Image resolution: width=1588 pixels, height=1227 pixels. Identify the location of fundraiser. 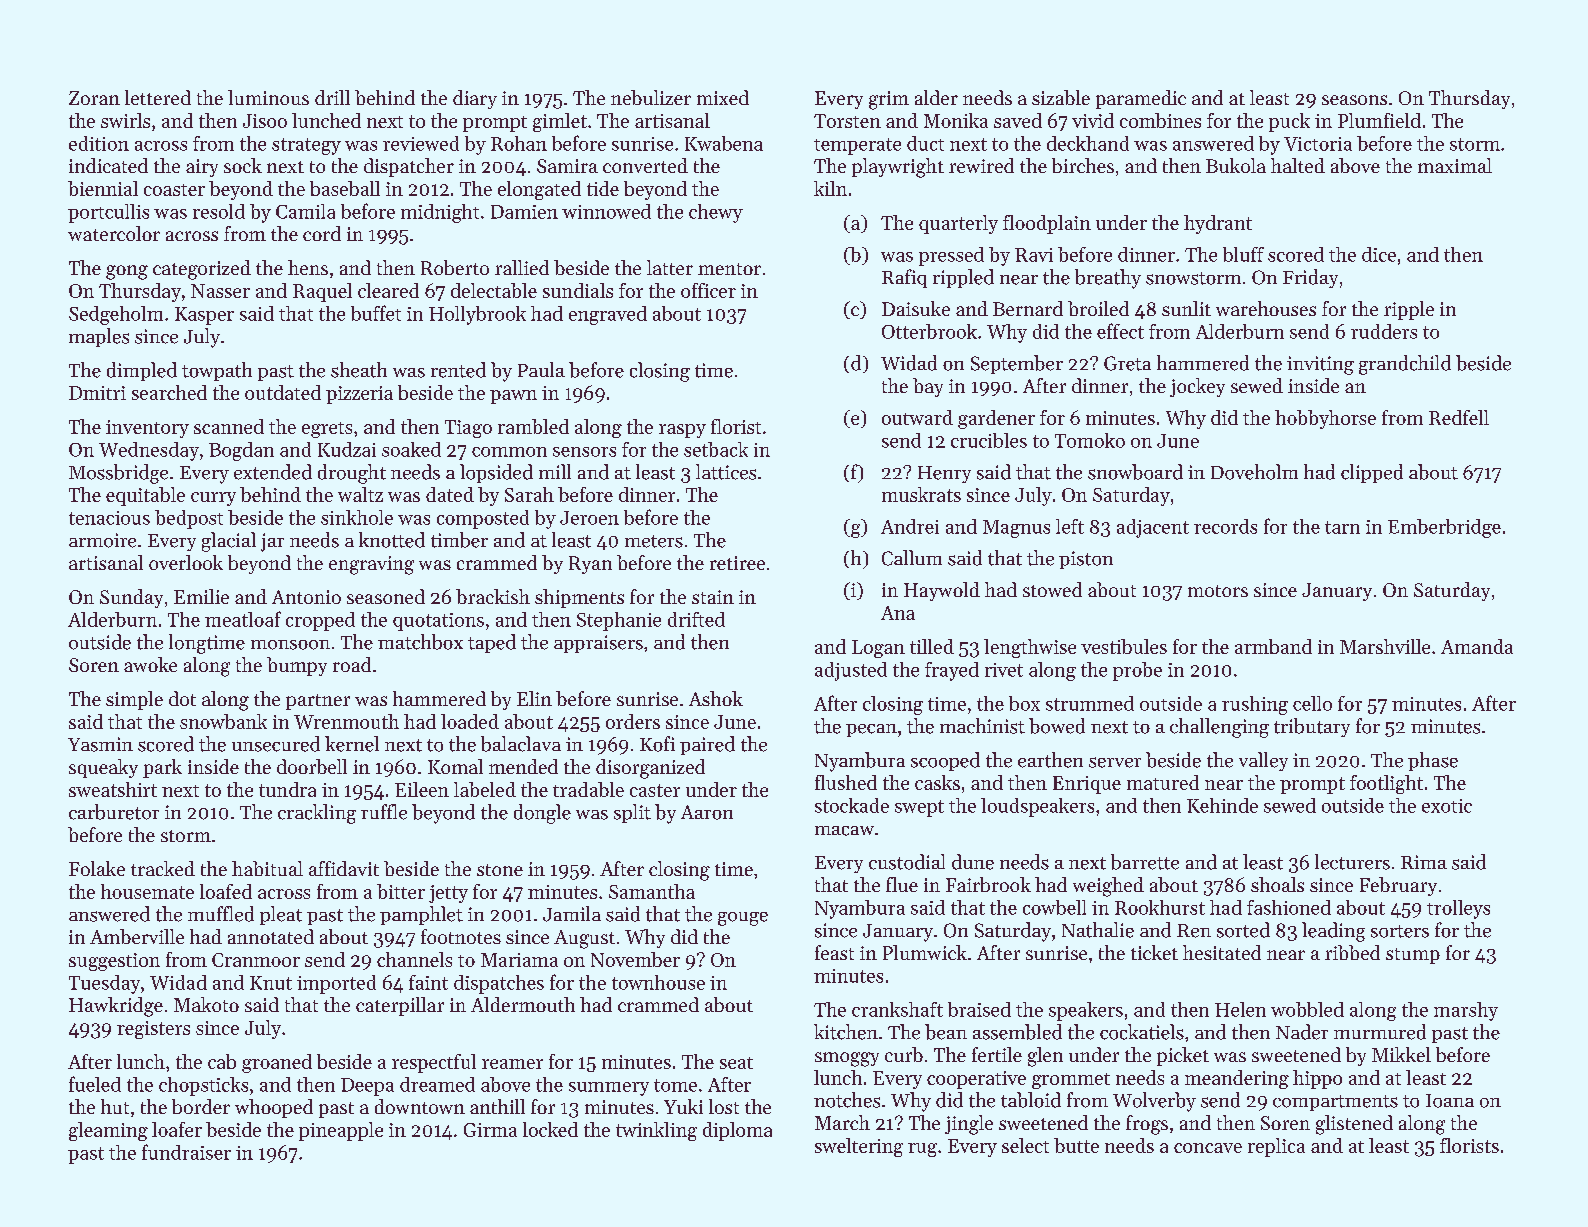
(186, 1152).
